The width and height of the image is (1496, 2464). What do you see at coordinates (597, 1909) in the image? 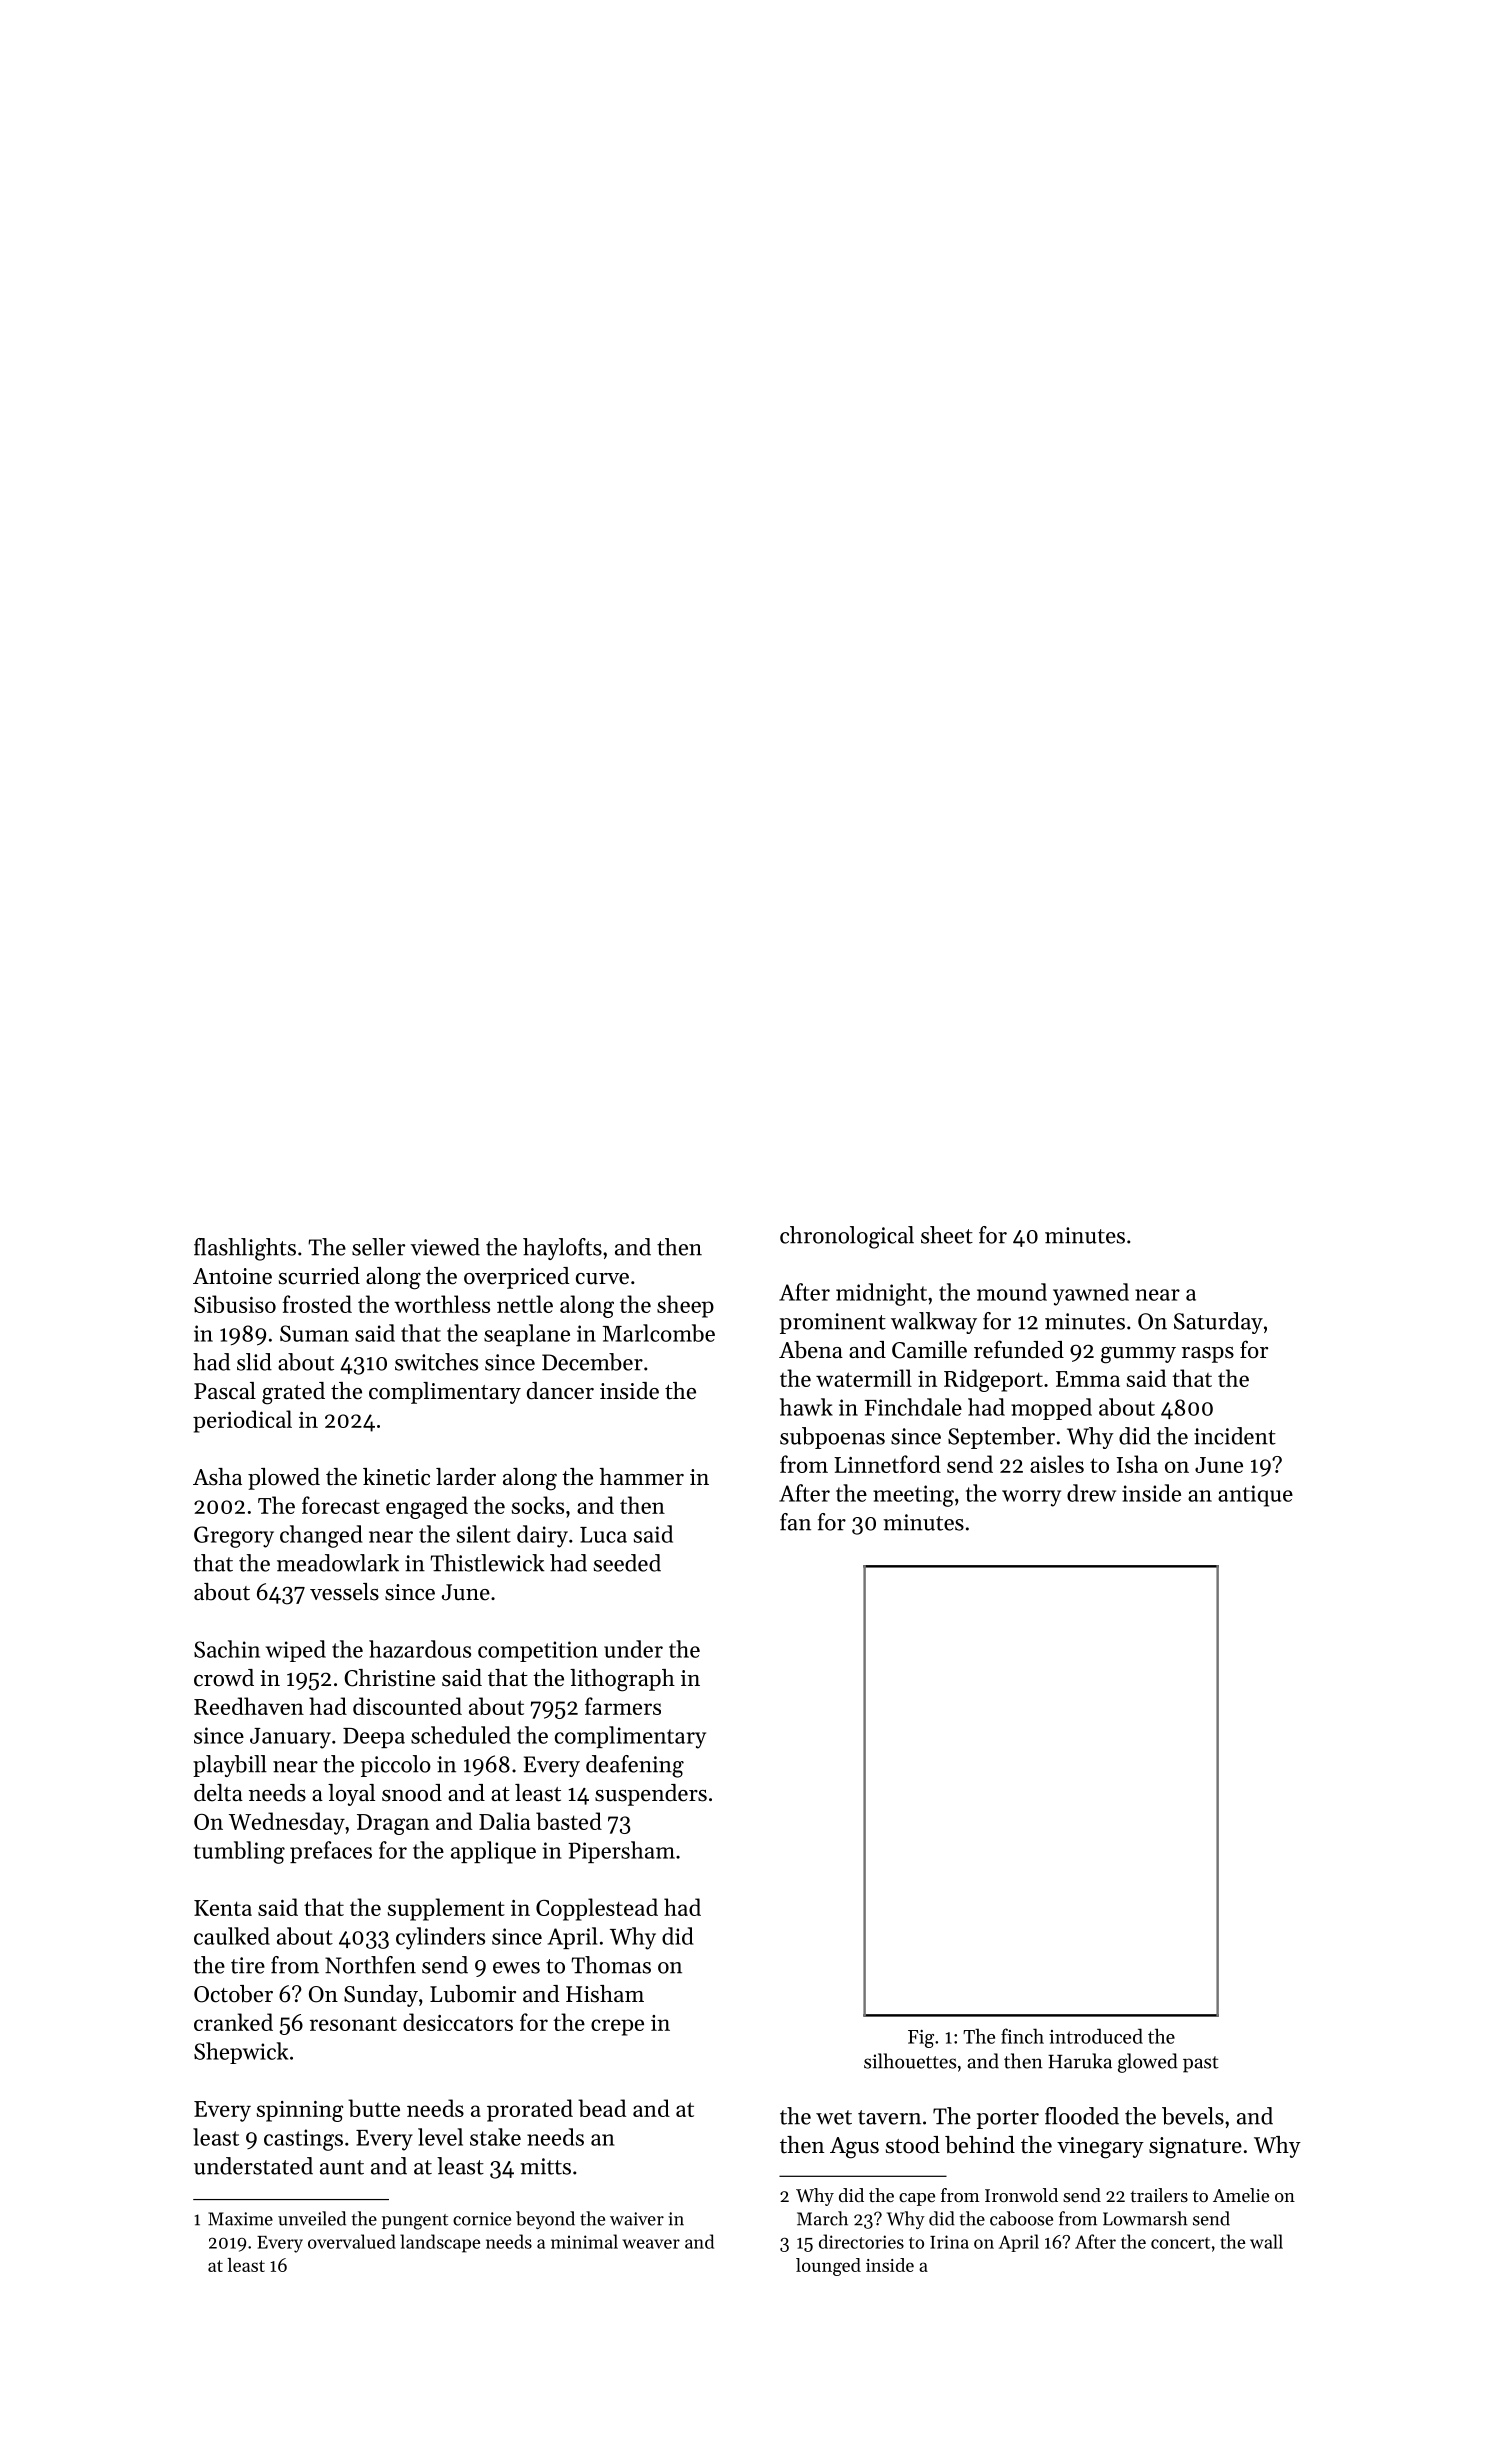
I see `Copplestead` at bounding box center [597, 1909].
